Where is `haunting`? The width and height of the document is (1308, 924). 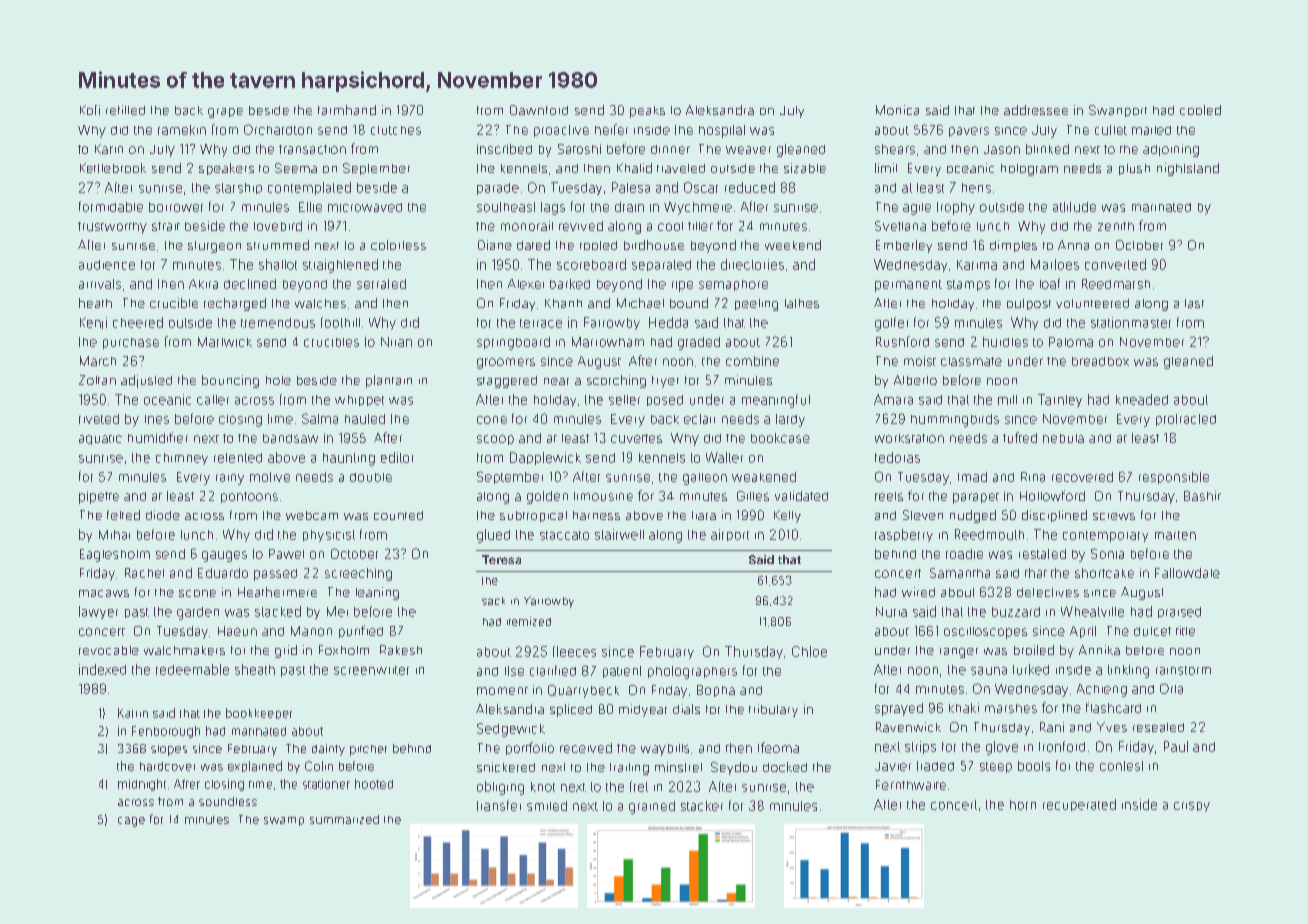
haunting is located at coordinates (349, 459).
